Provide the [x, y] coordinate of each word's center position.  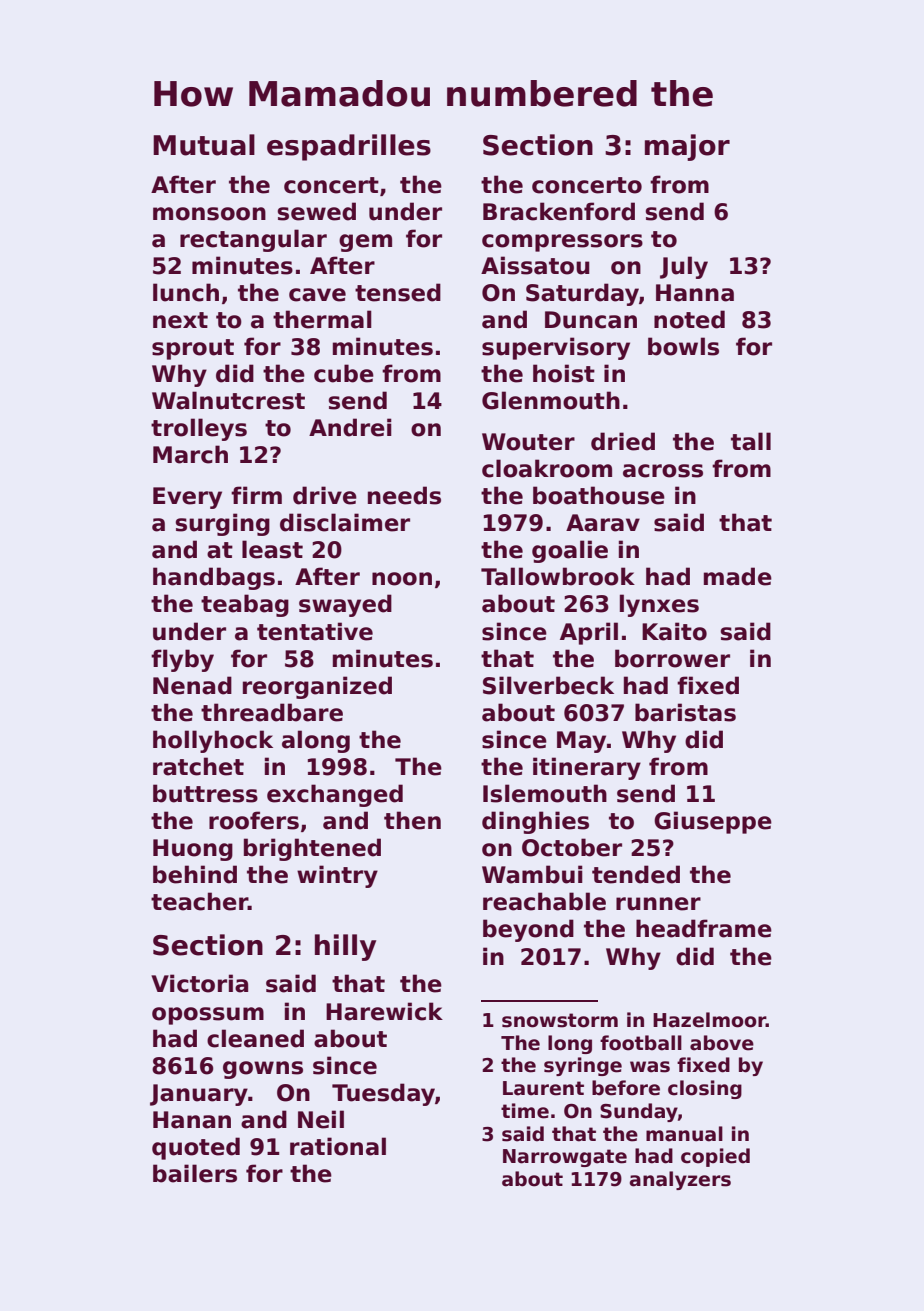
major [687, 147]
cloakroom [547, 468]
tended [636, 874]
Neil [321, 1119]
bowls [683, 346]
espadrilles [349, 147]
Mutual [204, 145]
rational [338, 1146]
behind [195, 874]
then [412, 820]
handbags [214, 578]
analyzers [680, 1180]
